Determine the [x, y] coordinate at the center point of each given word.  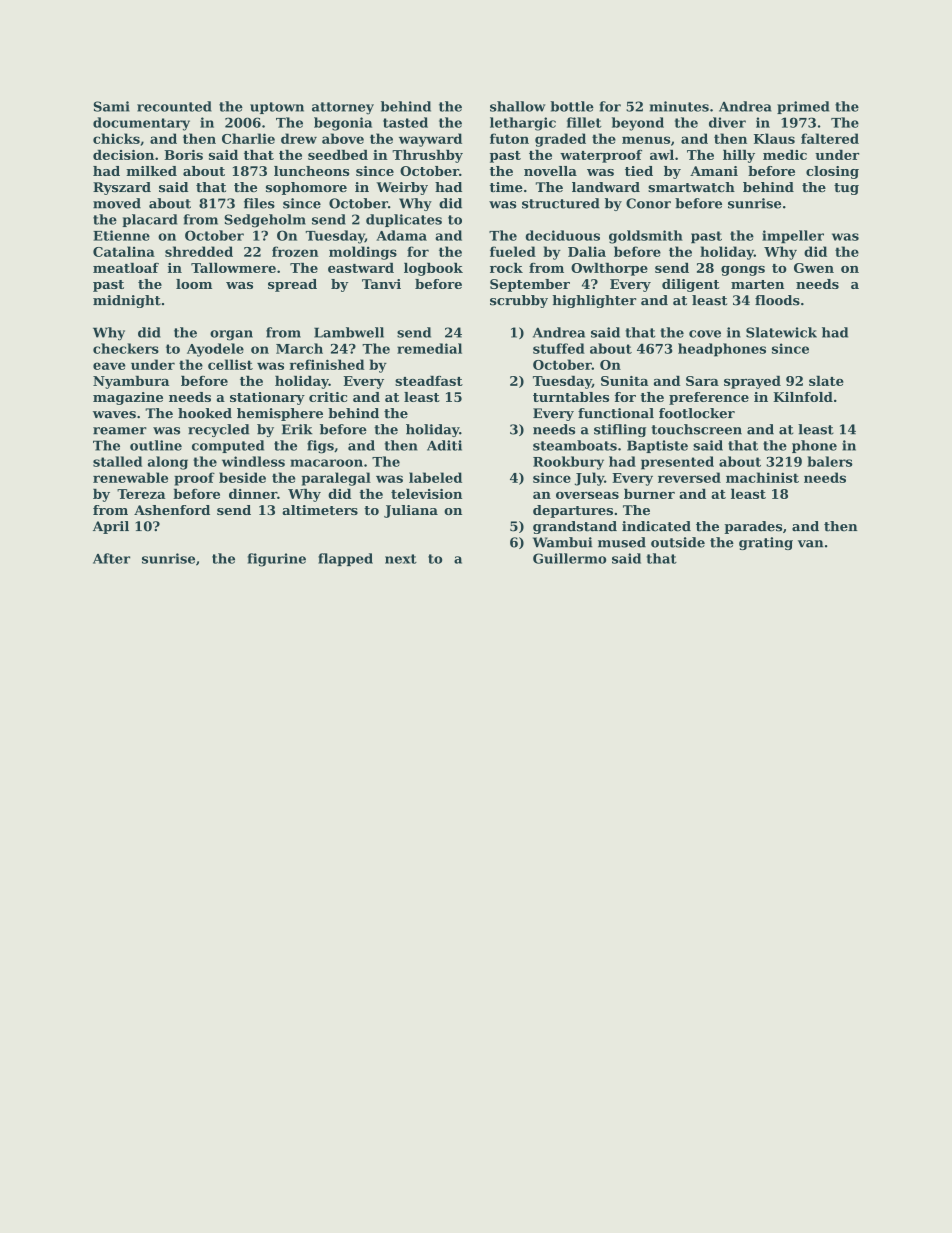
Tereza [141, 494]
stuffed [559, 348]
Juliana [411, 511]
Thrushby [427, 156]
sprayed [752, 382]
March [299, 348]
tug [846, 189]
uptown [277, 108]
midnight [127, 301]
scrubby [519, 301]
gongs [743, 271]
